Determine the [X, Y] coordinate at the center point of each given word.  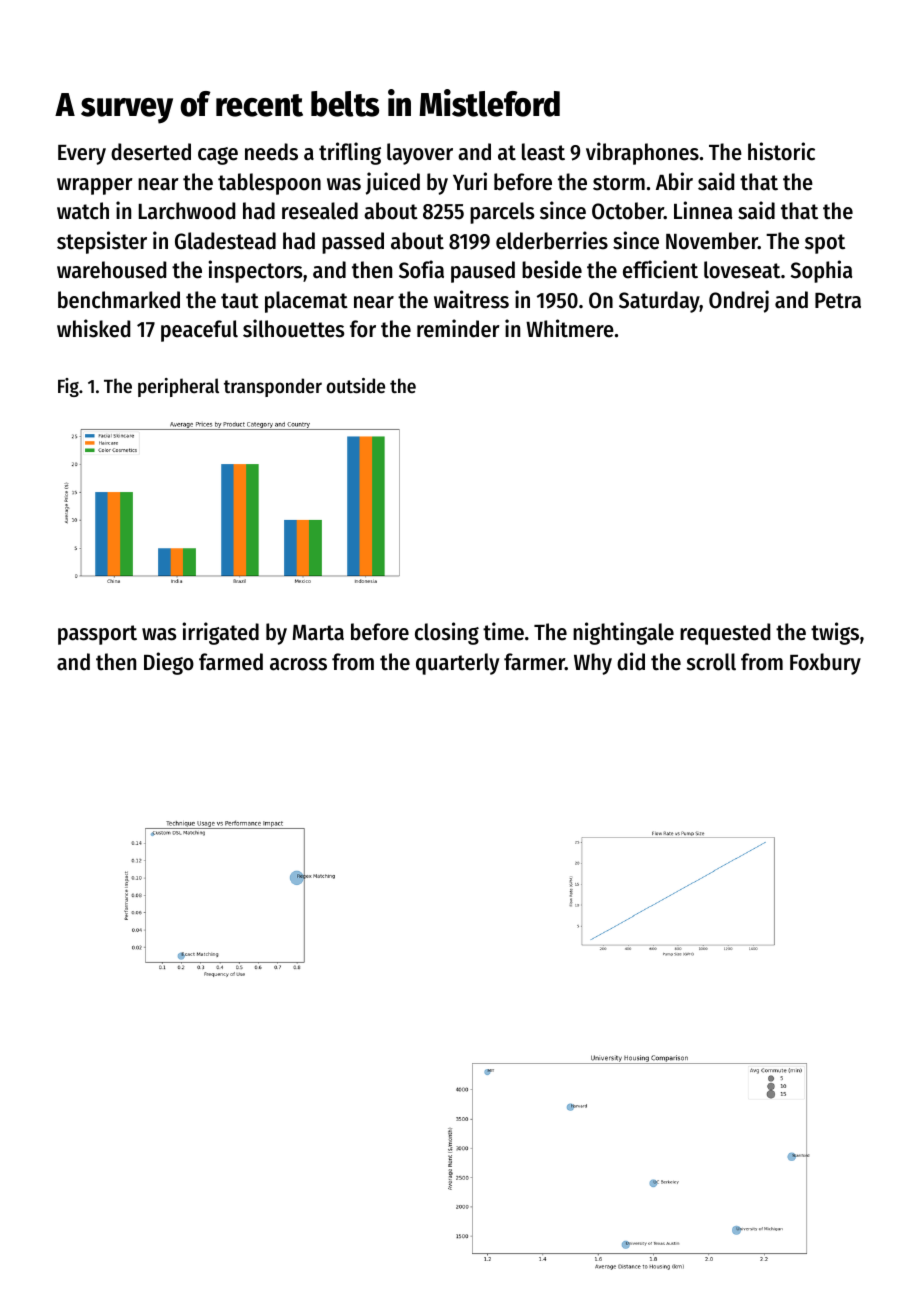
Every [82, 155]
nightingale [623, 633]
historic [781, 151]
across [298, 664]
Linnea [703, 210]
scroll [711, 662]
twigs [835, 633]
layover [420, 154]
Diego [169, 663]
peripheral [178, 387]
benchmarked [119, 300]
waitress [471, 299]
